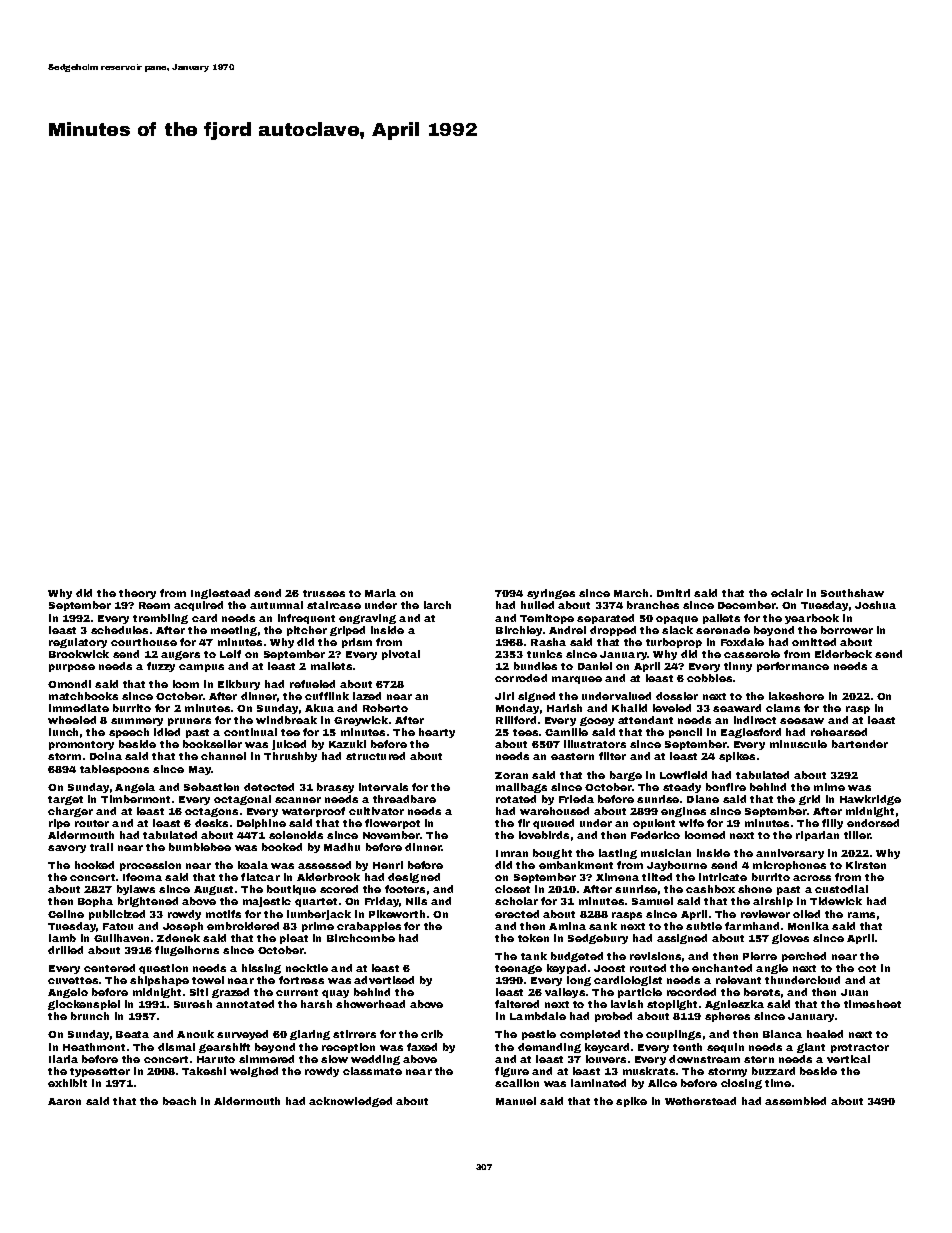 This screenshot has width=952, height=1233. What do you see at coordinates (416, 901) in the screenshot?
I see `Nils` at bounding box center [416, 901].
